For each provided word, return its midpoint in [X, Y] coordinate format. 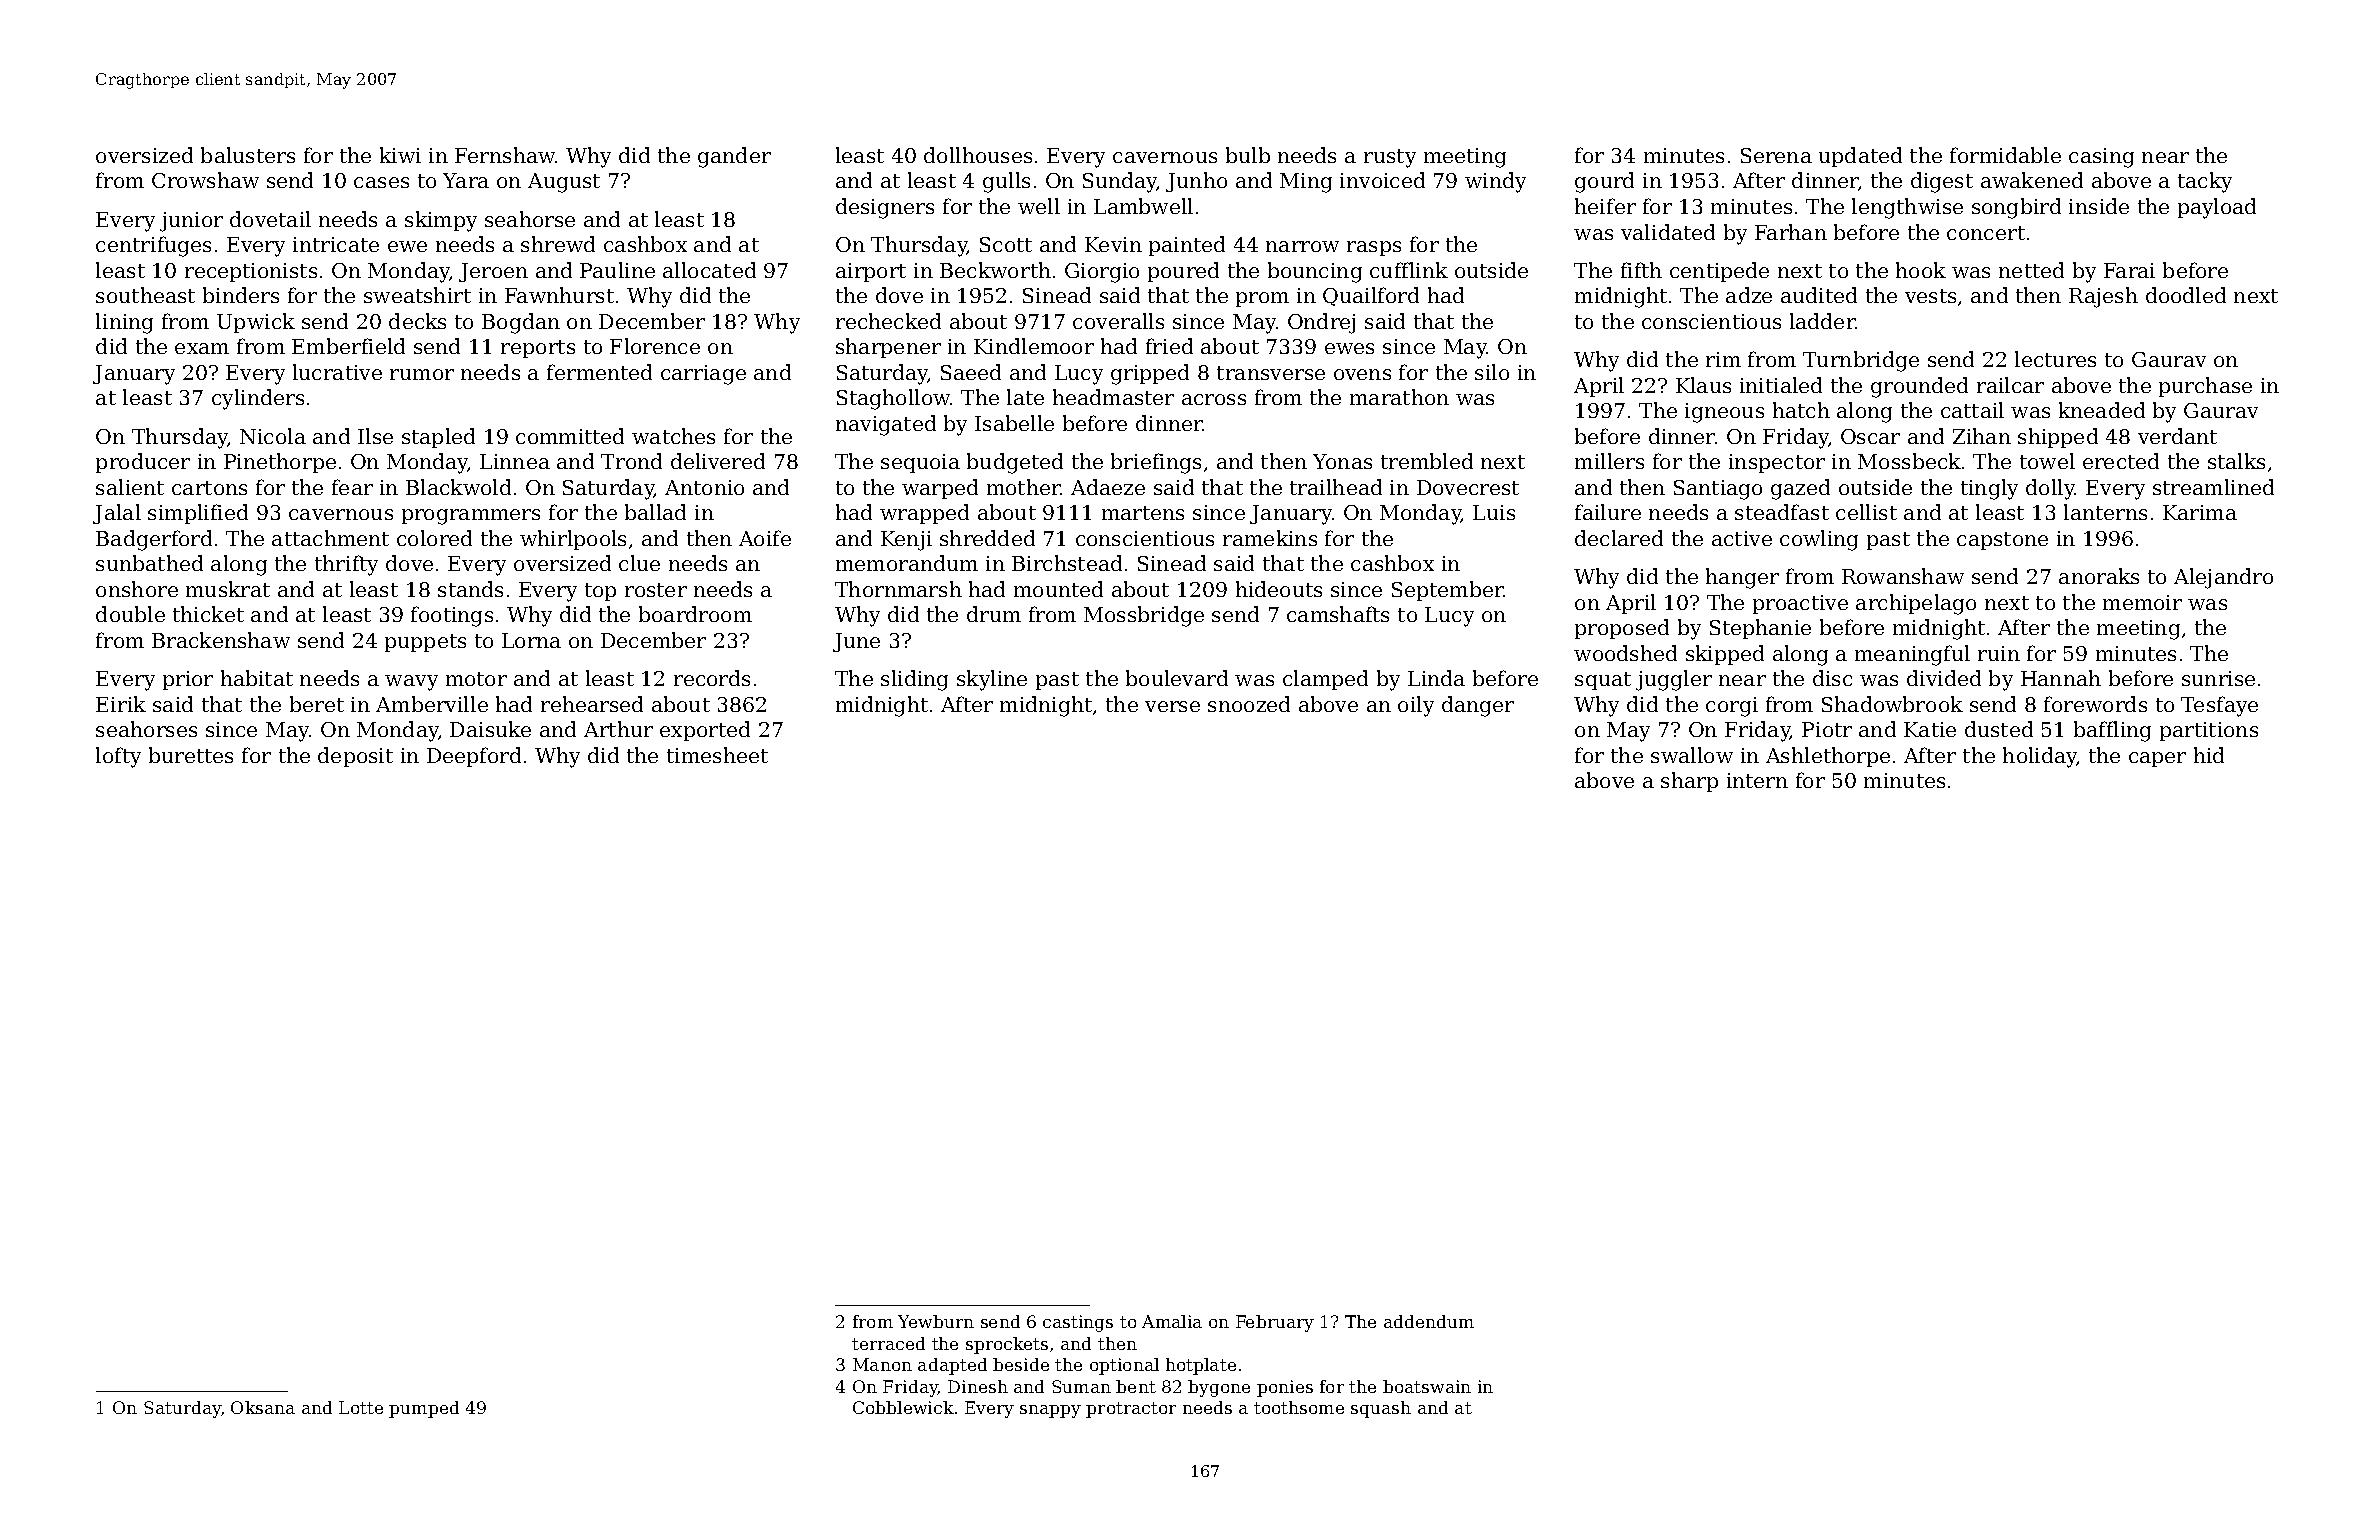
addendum [1429, 1321]
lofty [118, 757]
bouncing [1315, 272]
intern [1757, 780]
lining [124, 323]
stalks [2236, 461]
